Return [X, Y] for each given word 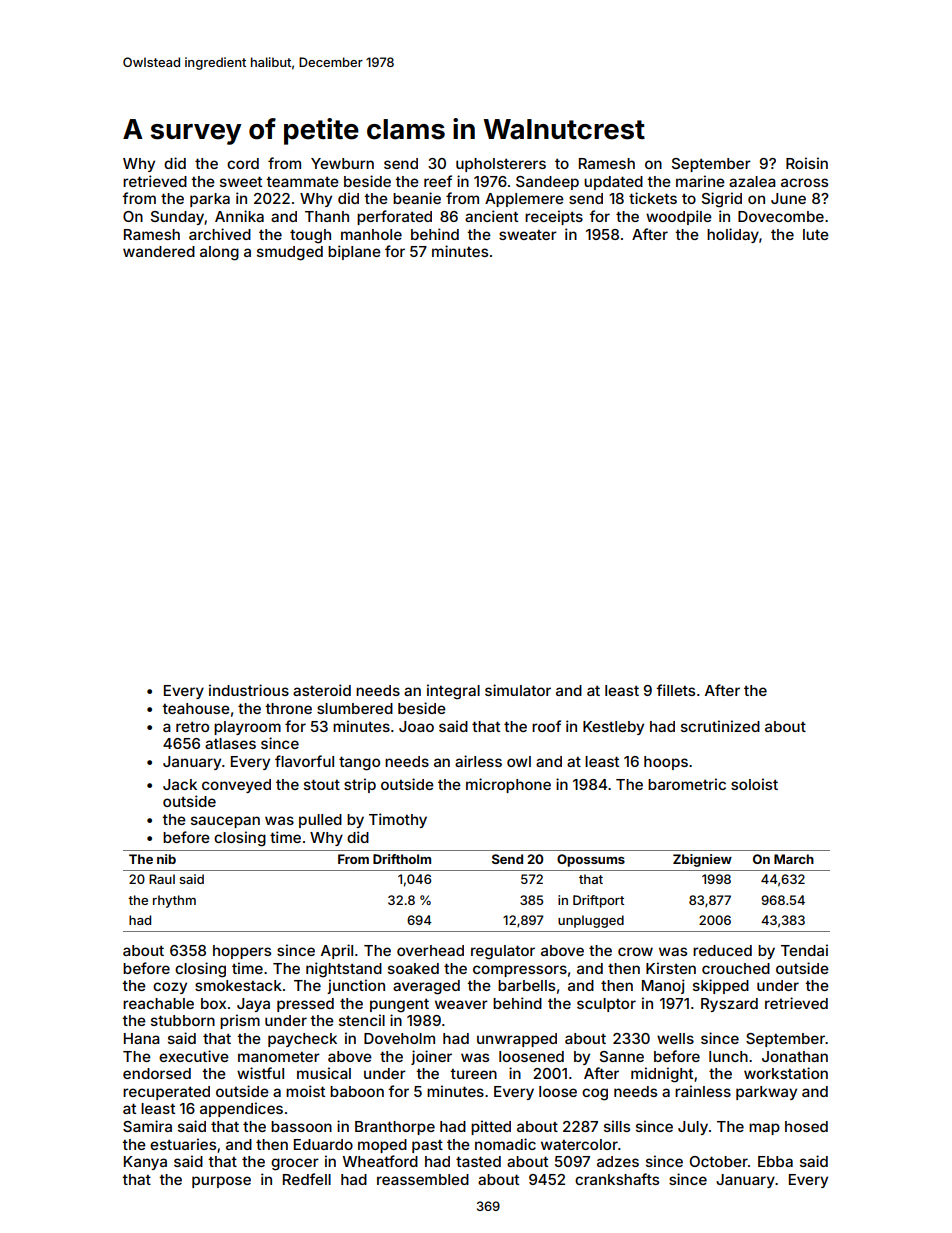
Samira [147, 1126]
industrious [249, 690]
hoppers [242, 952]
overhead [430, 950]
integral [453, 692]
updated [613, 183]
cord [243, 163]
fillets [675, 690]
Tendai [804, 950]
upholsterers [501, 165]
